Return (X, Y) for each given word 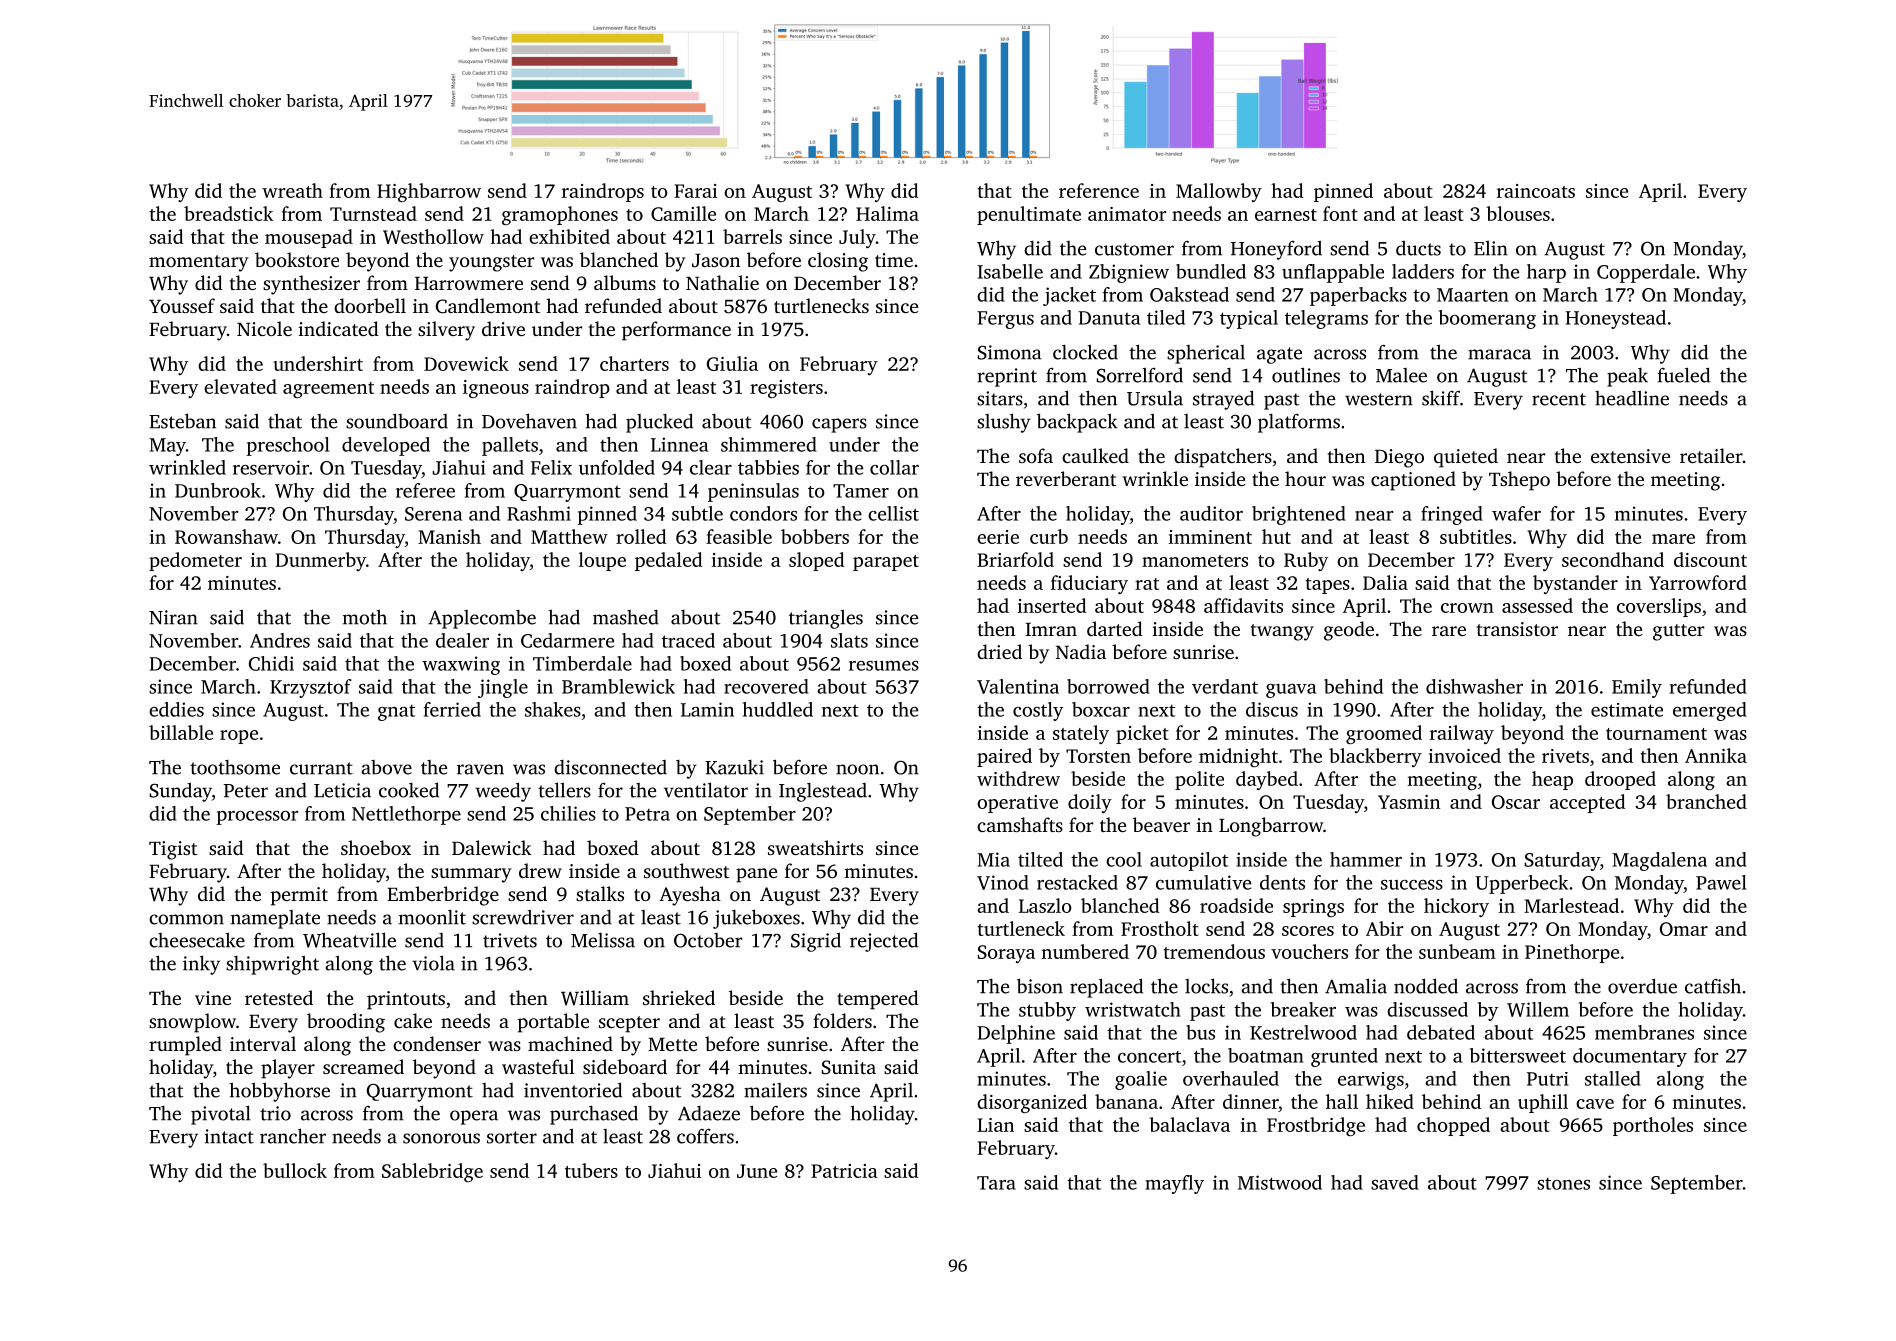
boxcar (1101, 709)
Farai (695, 191)
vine (213, 998)
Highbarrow (429, 192)
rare (1449, 631)
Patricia (844, 1171)
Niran (173, 617)
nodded (1426, 986)
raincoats (1536, 191)
